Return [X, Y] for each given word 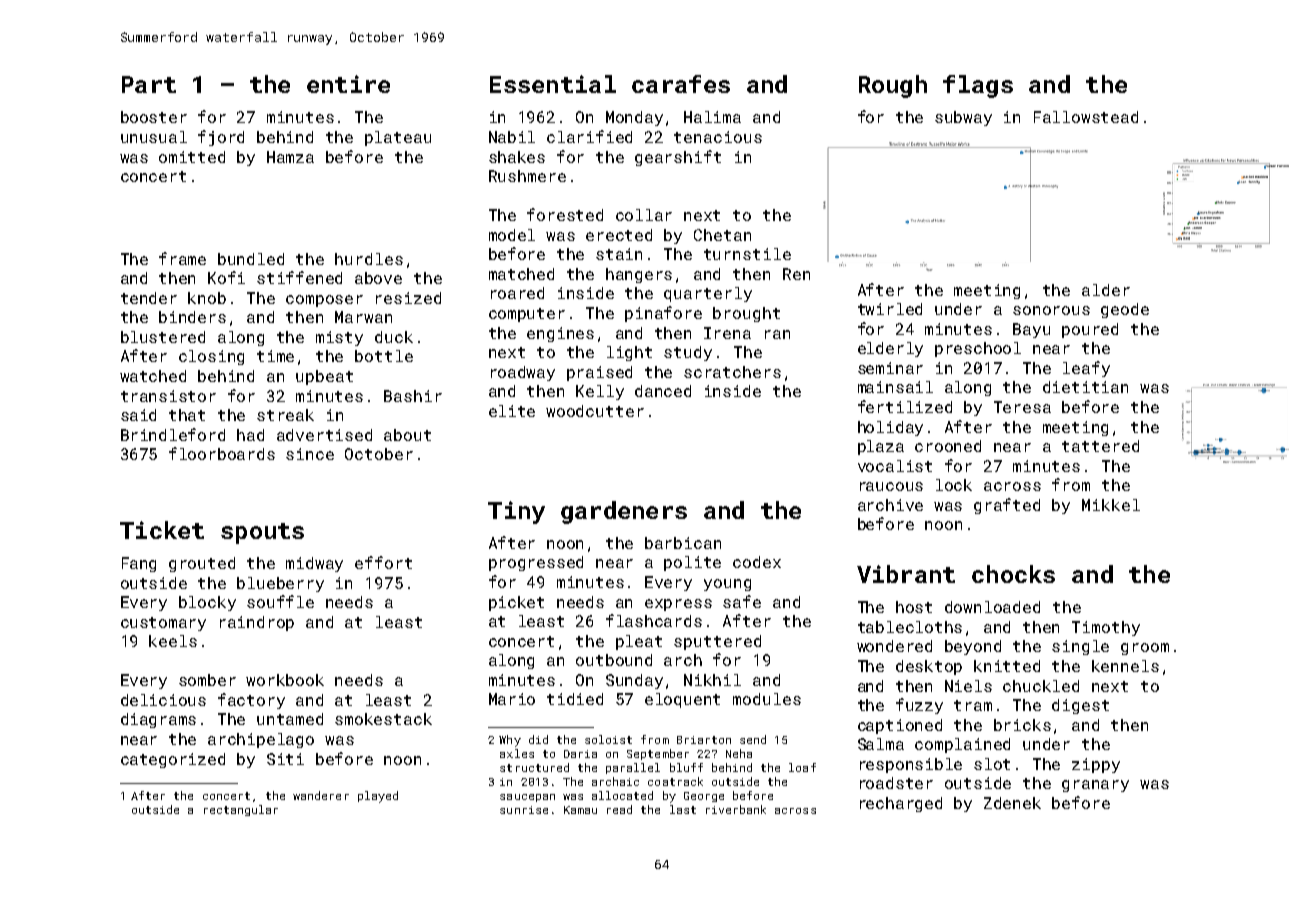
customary [163, 624]
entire [348, 84]
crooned [948, 446]
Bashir [413, 396]
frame [182, 258]
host [914, 607]
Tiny [516, 512]
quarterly [708, 294]
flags [978, 86]
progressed [536, 563]
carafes [681, 84]
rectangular [241, 810]
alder [1106, 290]
